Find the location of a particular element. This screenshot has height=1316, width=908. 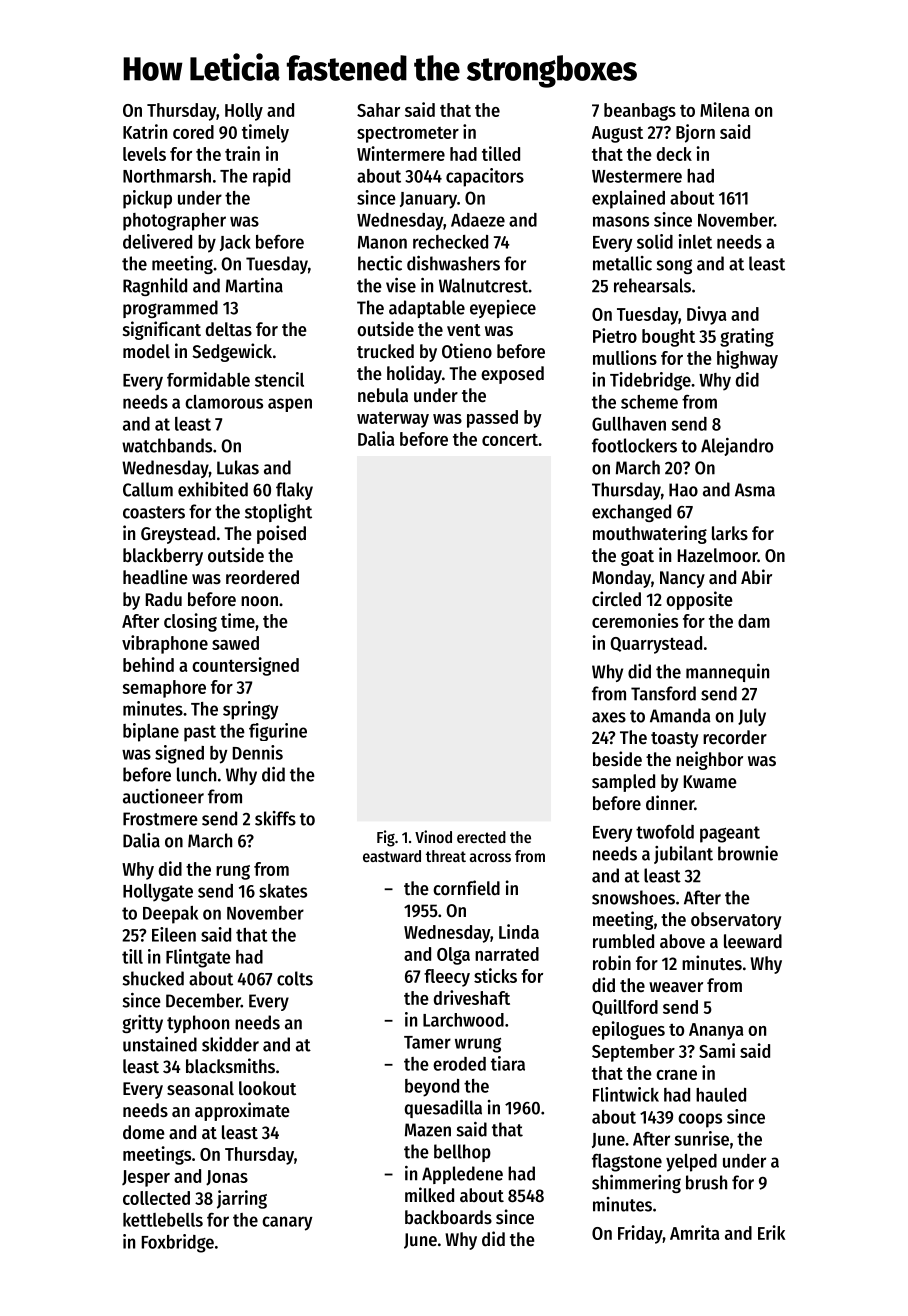

poised is located at coordinates (281, 534).
